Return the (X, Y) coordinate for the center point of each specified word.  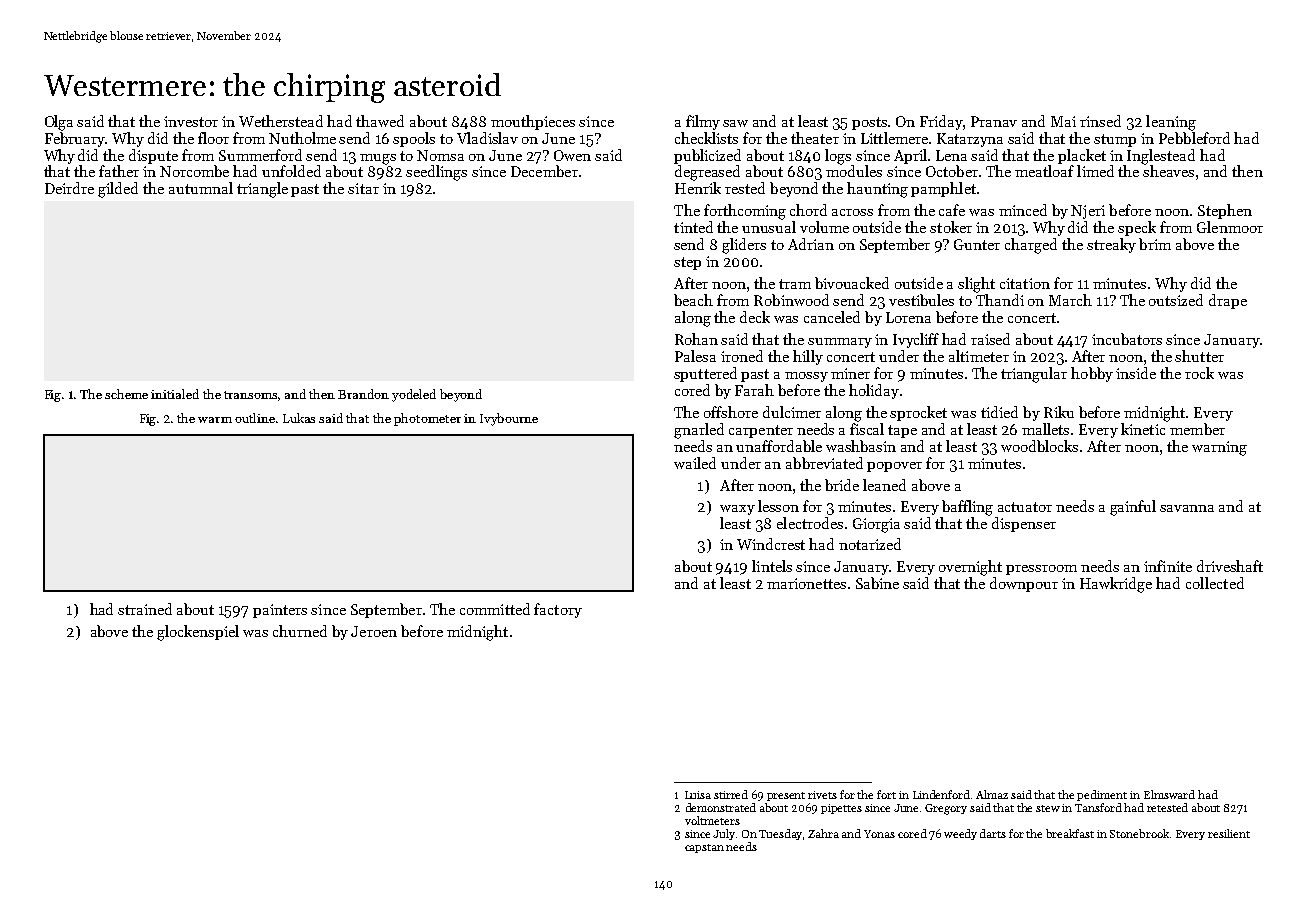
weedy (960, 834)
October (952, 171)
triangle (262, 190)
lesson (778, 506)
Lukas (299, 418)
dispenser (1024, 524)
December (544, 171)
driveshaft (1230, 566)
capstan (704, 848)
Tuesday (781, 834)
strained (145, 609)
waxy (737, 510)
